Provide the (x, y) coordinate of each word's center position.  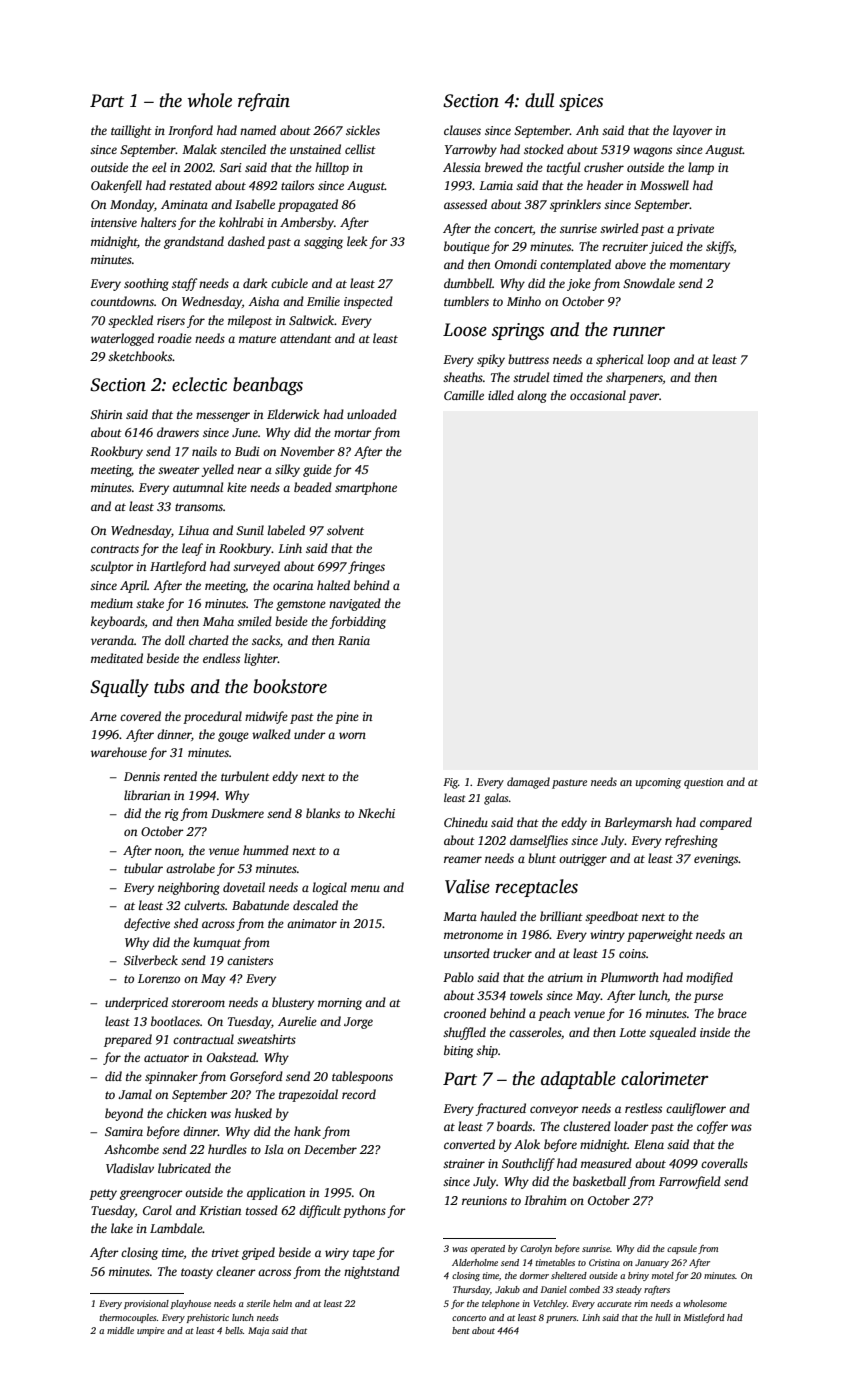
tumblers (466, 301)
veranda (112, 640)
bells (234, 1330)
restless (643, 1108)
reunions (484, 1200)
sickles (363, 130)
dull (539, 100)
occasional (598, 395)
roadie (175, 338)
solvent (345, 530)
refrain (264, 102)
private (695, 230)
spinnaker (171, 1077)
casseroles (535, 1032)
